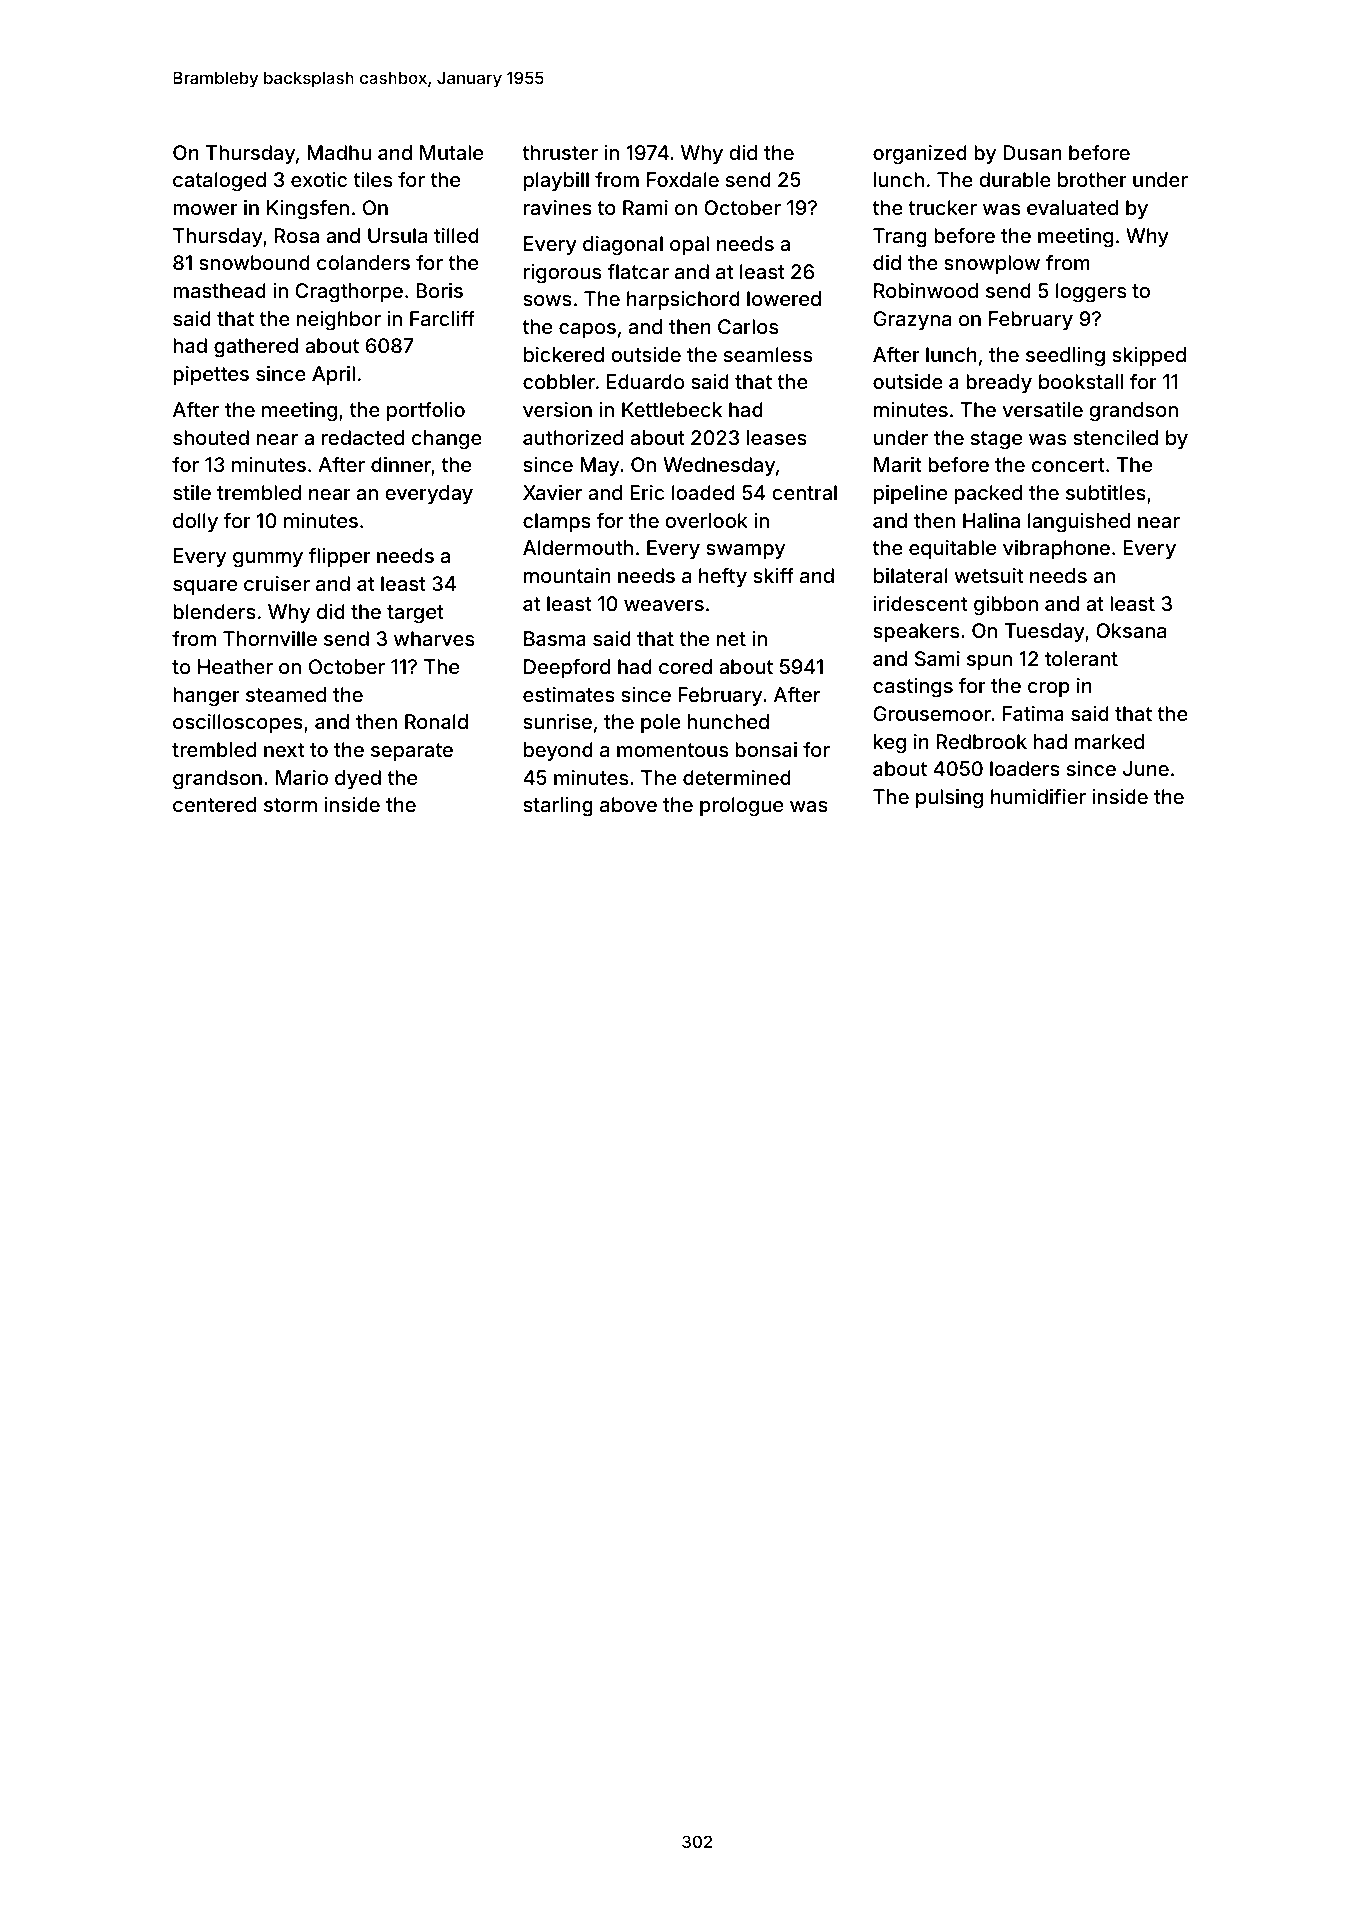 This image has height=1928, width=1363. I want to click on snowbound, so click(254, 262).
